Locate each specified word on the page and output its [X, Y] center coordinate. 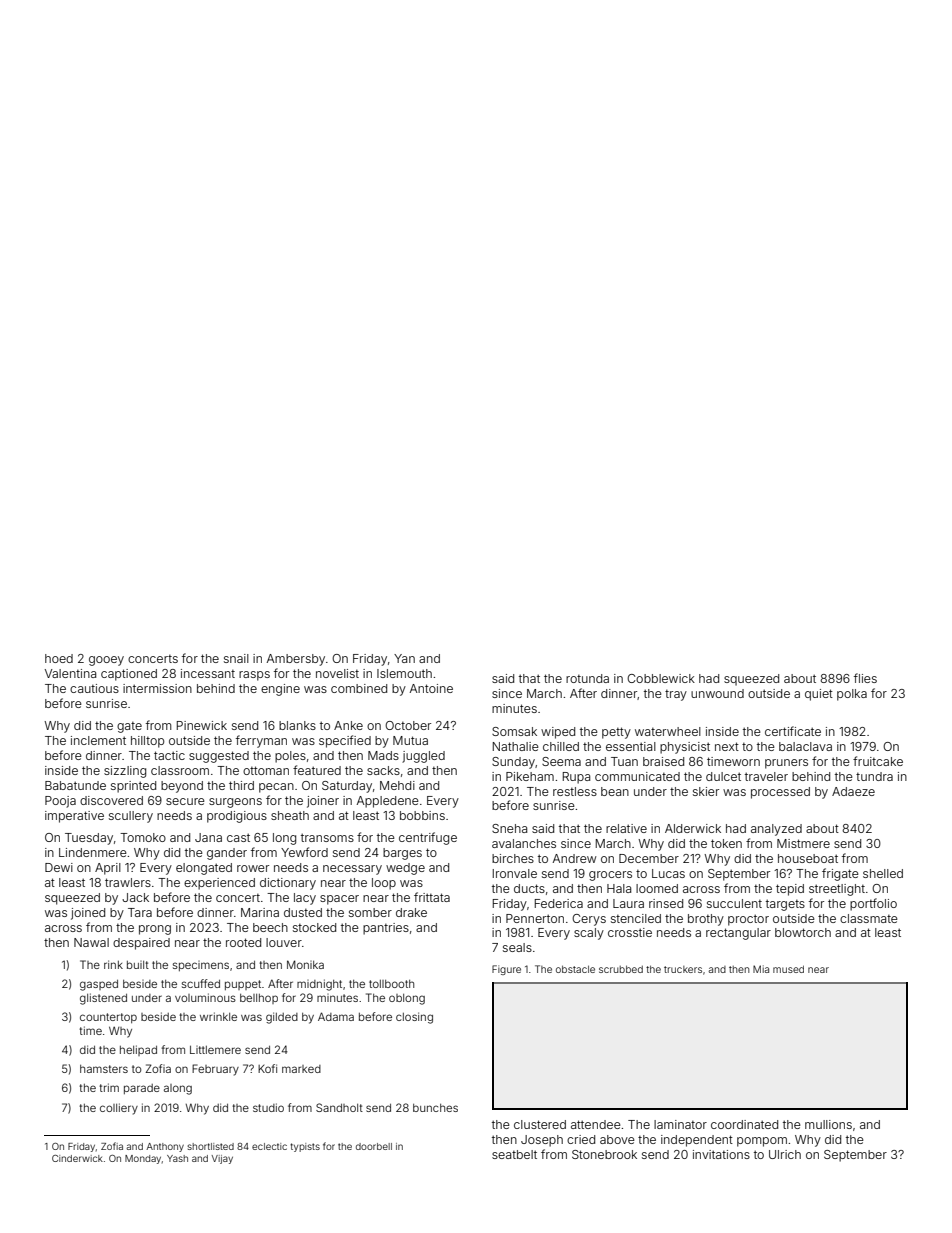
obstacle [575, 969]
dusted [303, 912]
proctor [748, 920]
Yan [404, 658]
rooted [243, 942]
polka [852, 695]
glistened [103, 999]
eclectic [269, 1146]
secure [185, 801]
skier [706, 791]
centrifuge [428, 838]
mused [788, 969]
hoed [59, 658]
